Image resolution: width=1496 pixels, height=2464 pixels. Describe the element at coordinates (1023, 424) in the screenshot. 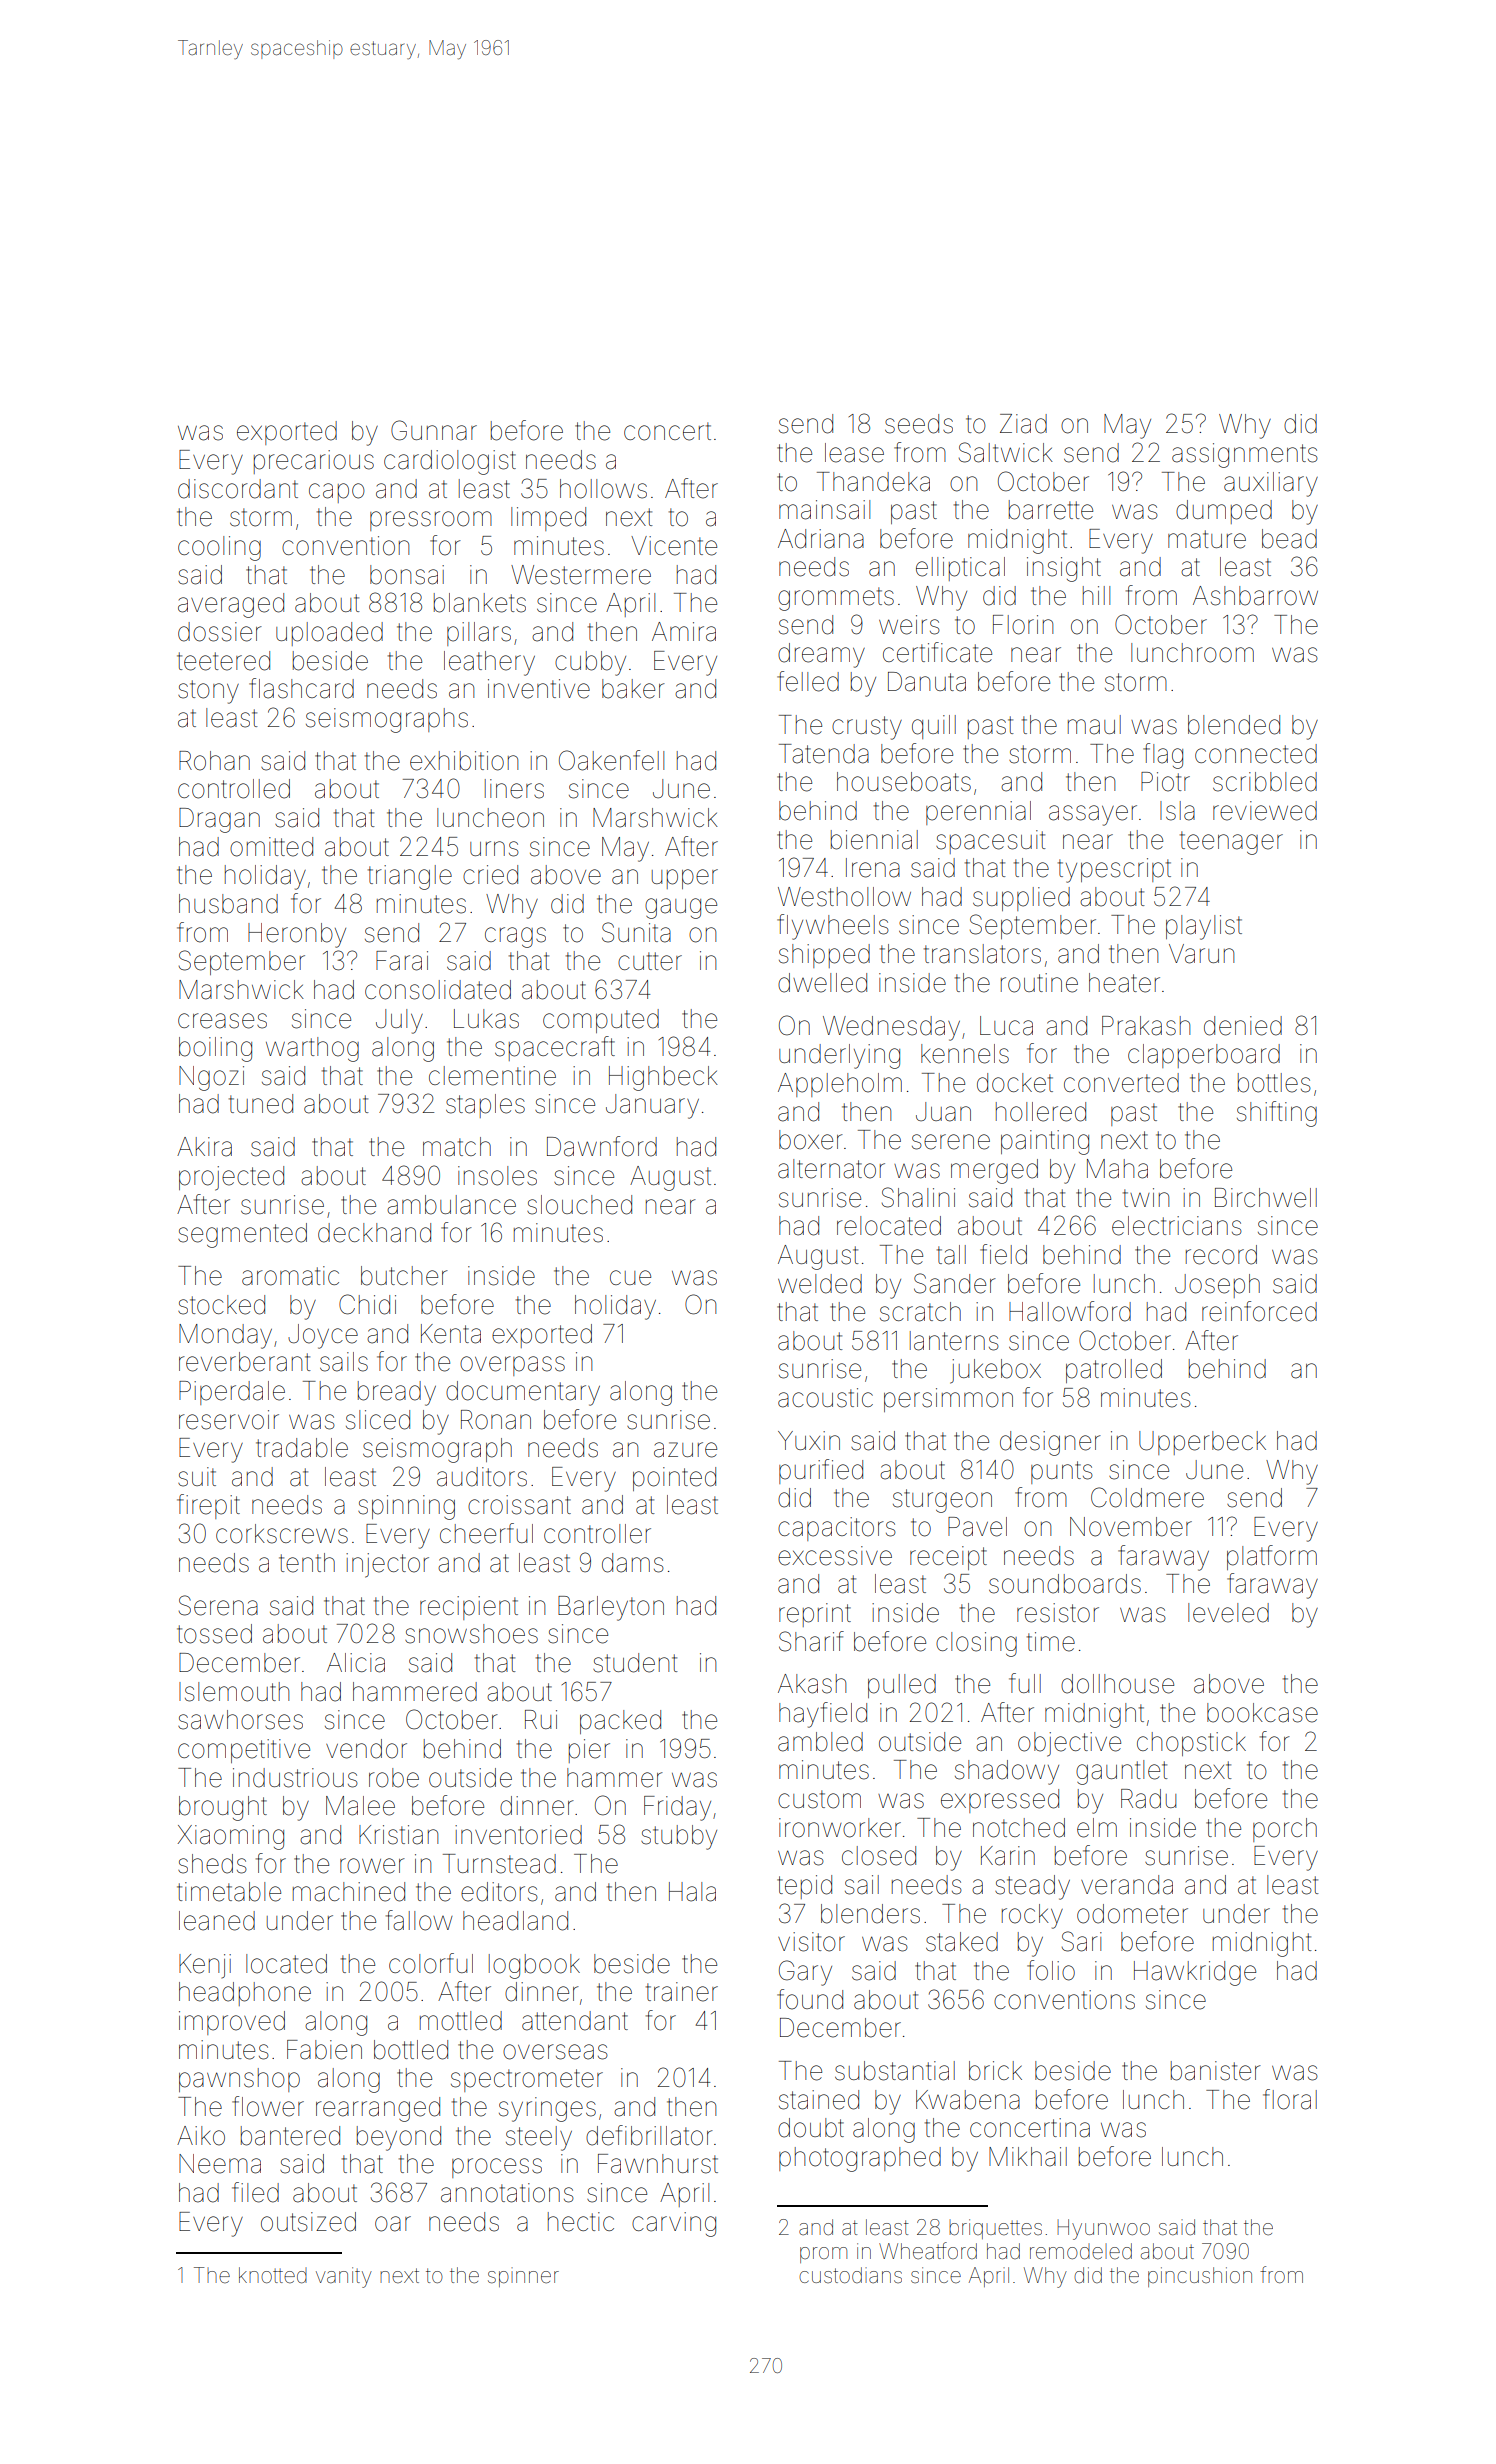

I see `Ziad` at that location.
